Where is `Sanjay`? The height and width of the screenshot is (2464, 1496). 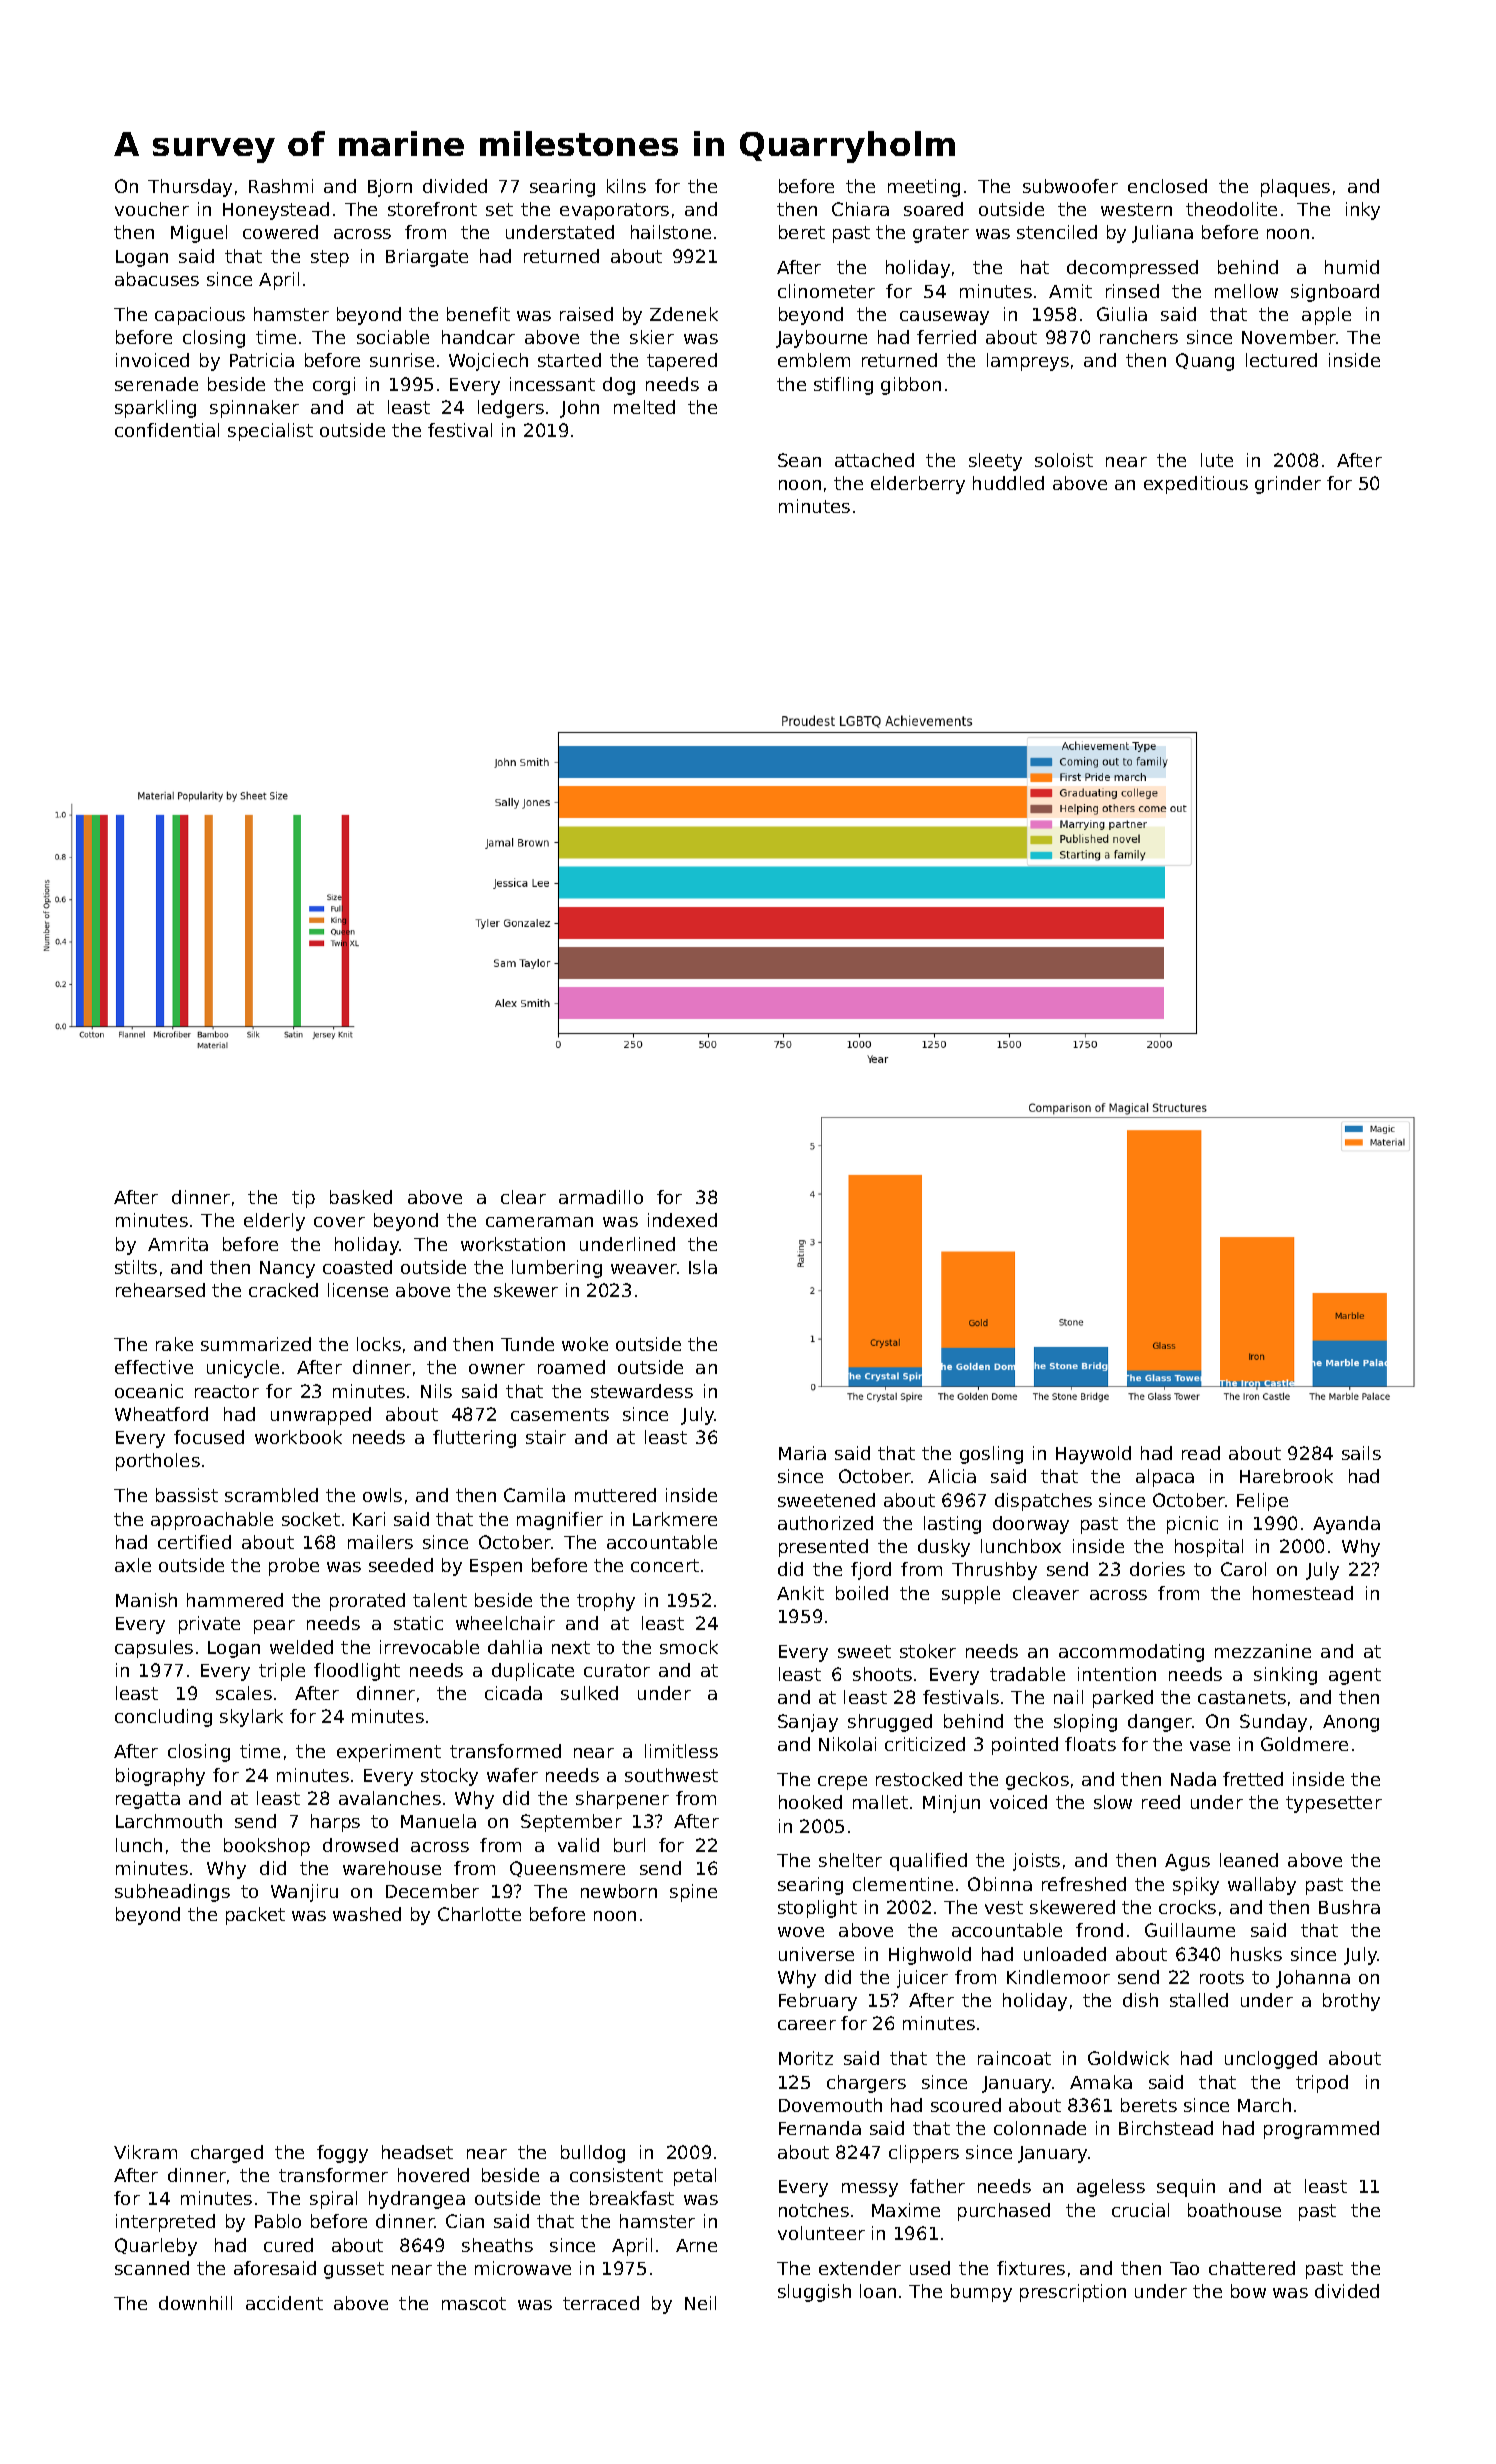
Sanjay is located at coordinates (808, 1723).
